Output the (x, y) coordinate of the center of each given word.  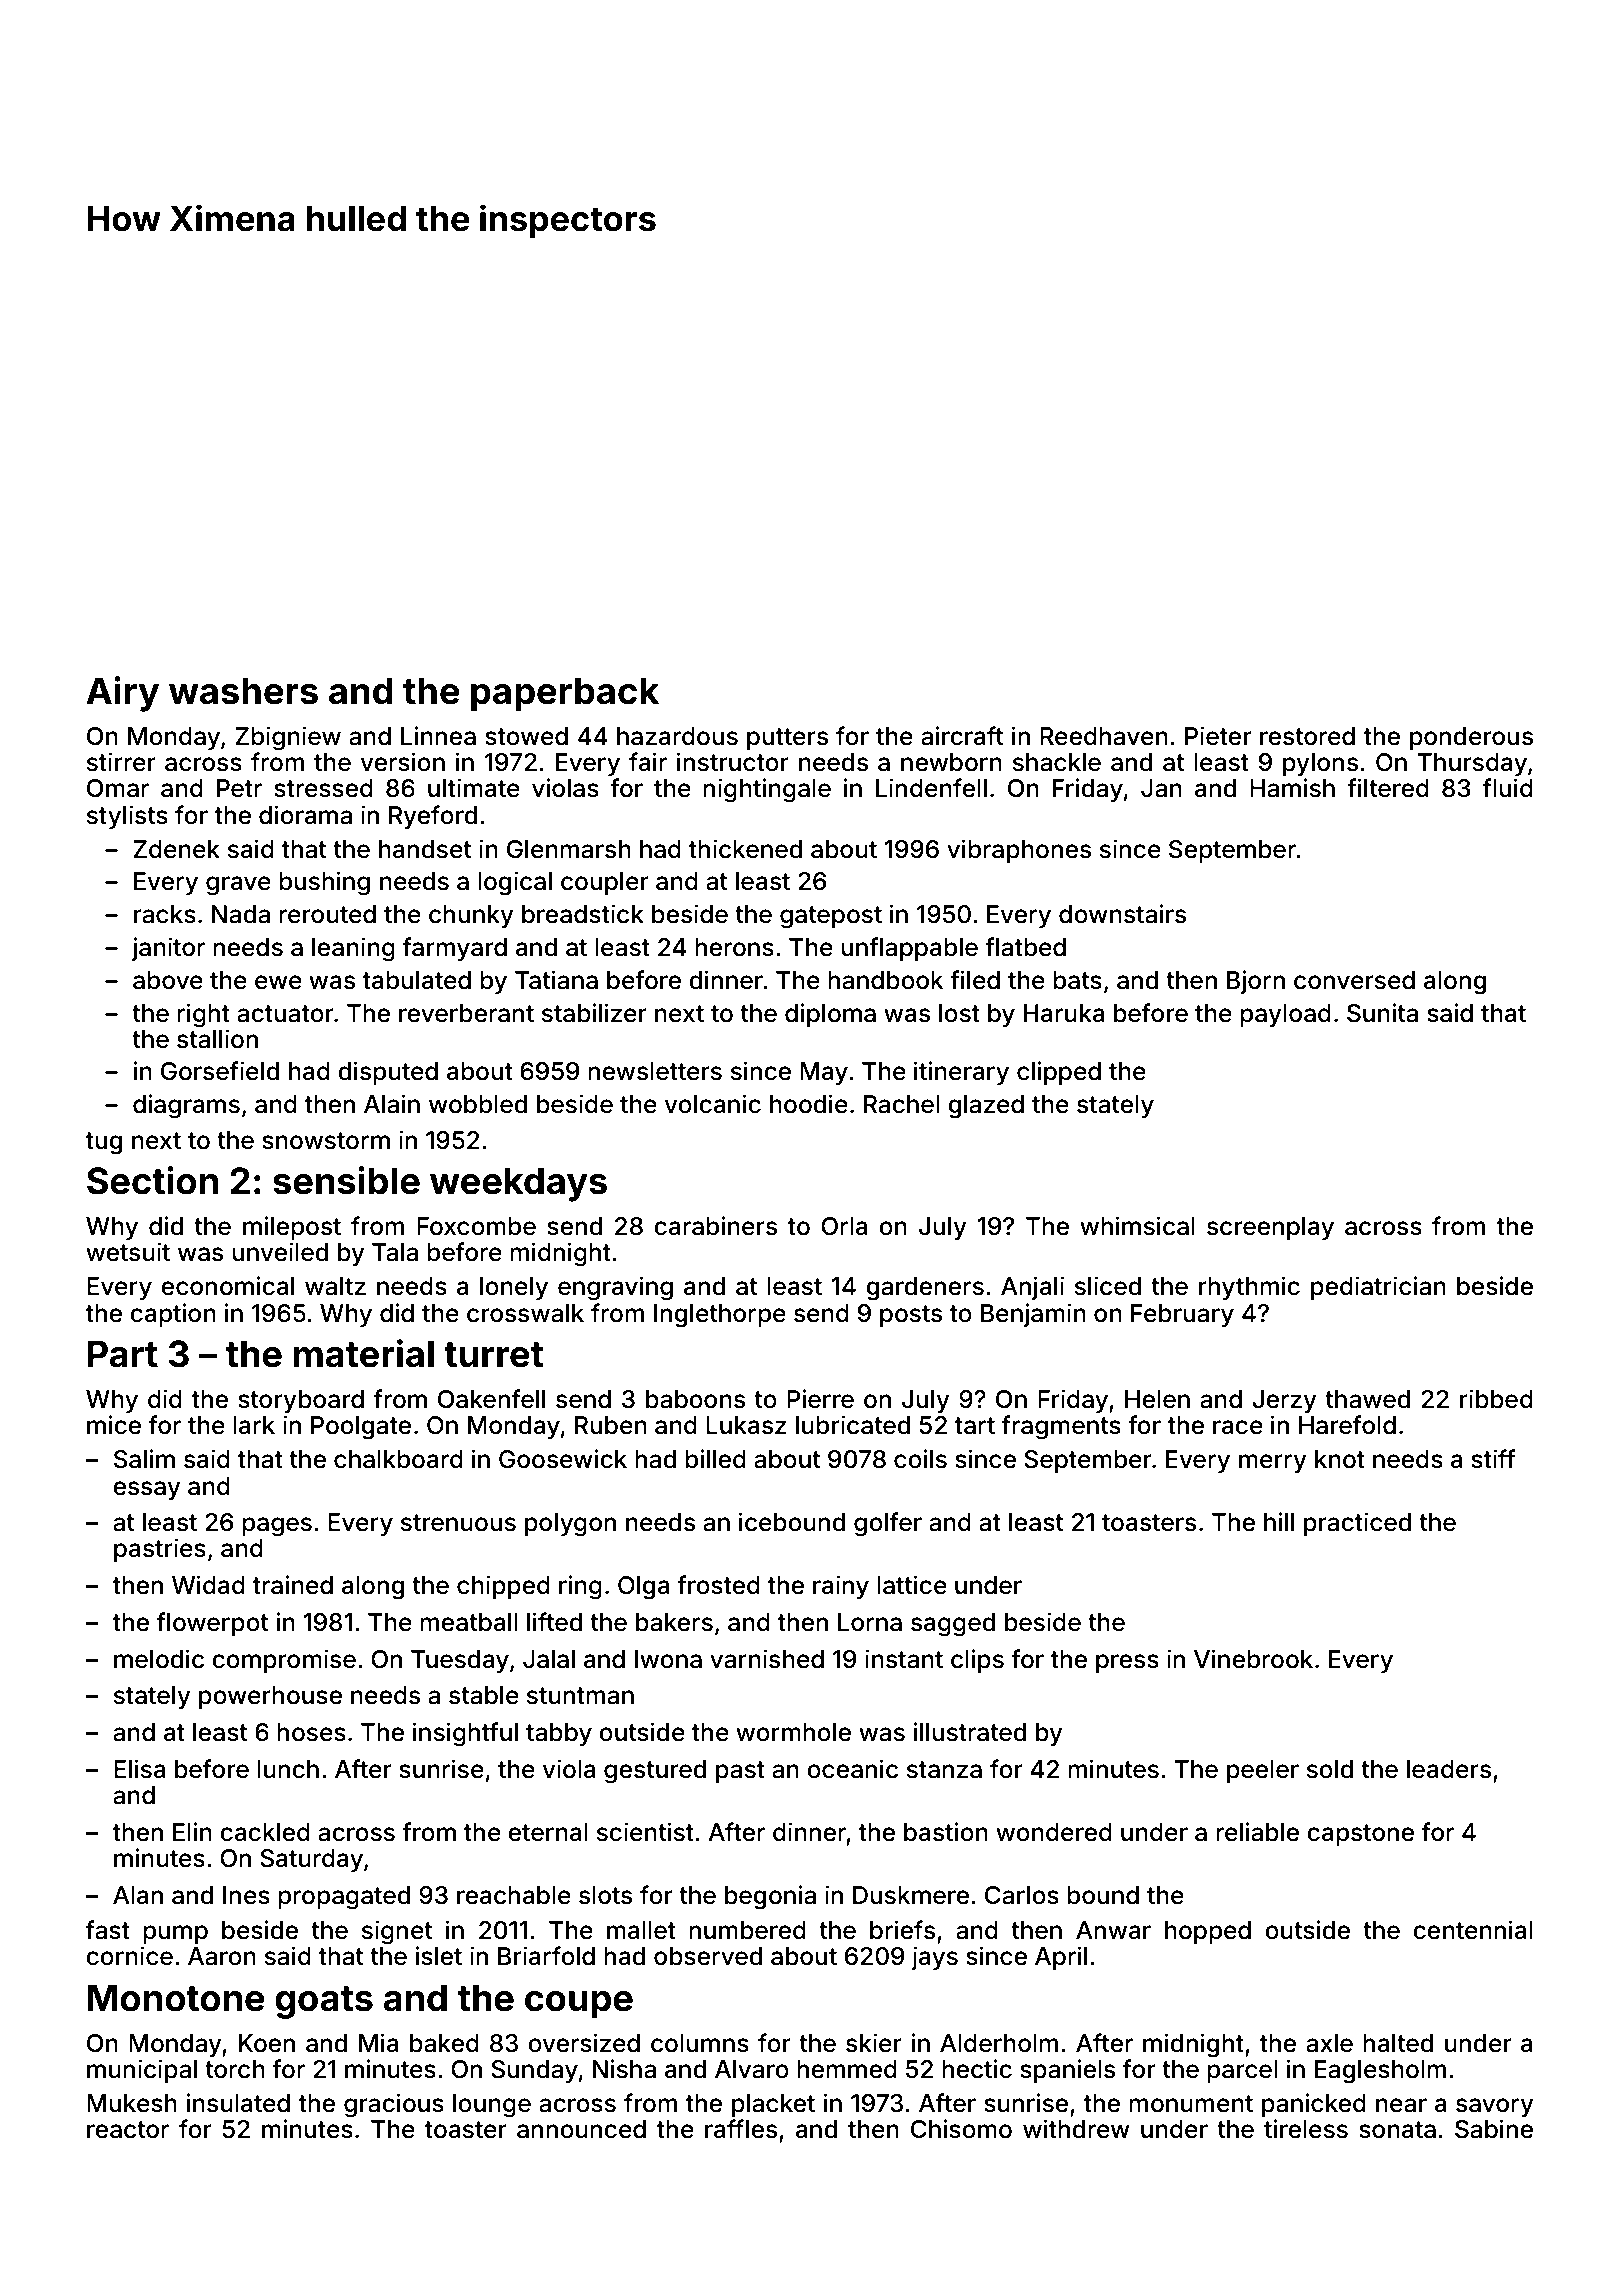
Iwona (668, 1659)
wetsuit (128, 1252)
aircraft (962, 736)
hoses (311, 1732)
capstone (1360, 1835)
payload (1285, 1015)
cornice (129, 1956)
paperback (565, 694)
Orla (844, 1226)
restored (1307, 736)
